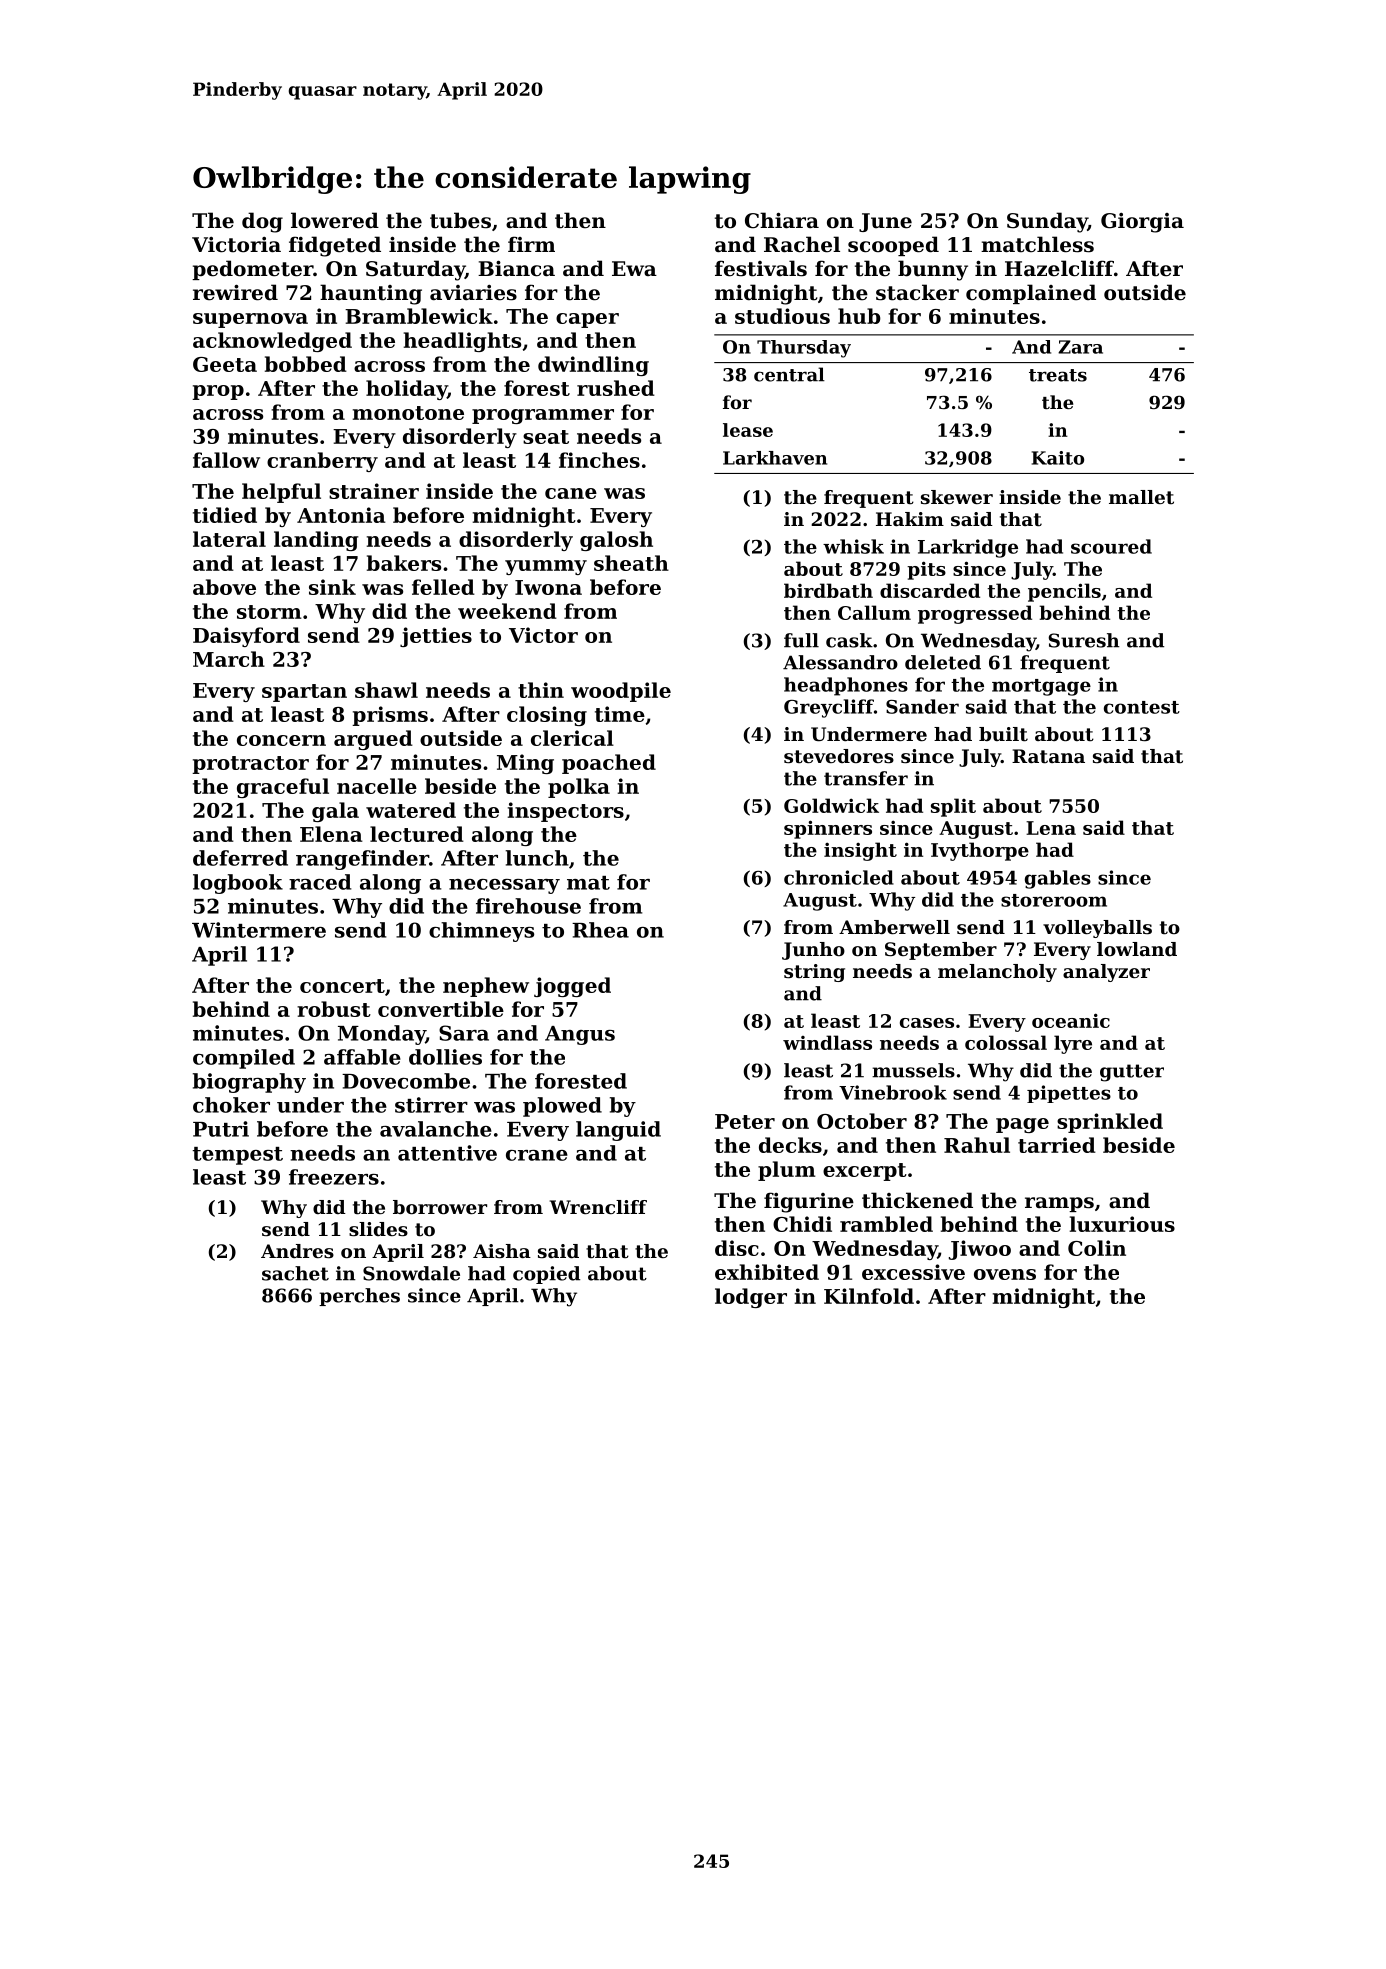 Image resolution: width=1386 pixels, height=1969 pixels. I want to click on pencils, so click(1064, 592).
